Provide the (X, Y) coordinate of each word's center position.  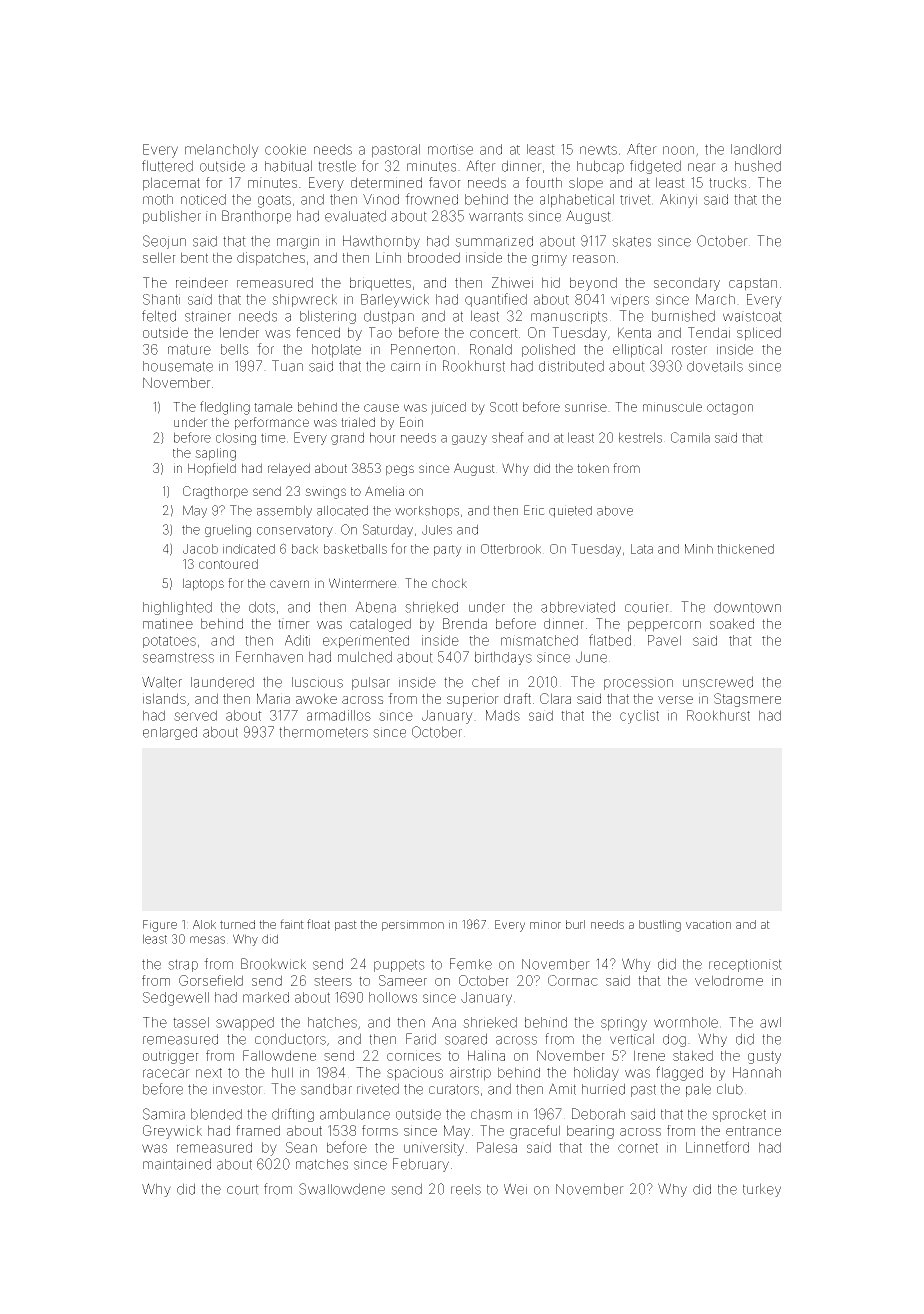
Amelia (384, 491)
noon (678, 150)
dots (262, 607)
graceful (535, 1132)
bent (194, 257)
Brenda (465, 623)
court (243, 1189)
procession (638, 683)
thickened (745, 549)
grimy (549, 259)
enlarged (170, 733)
